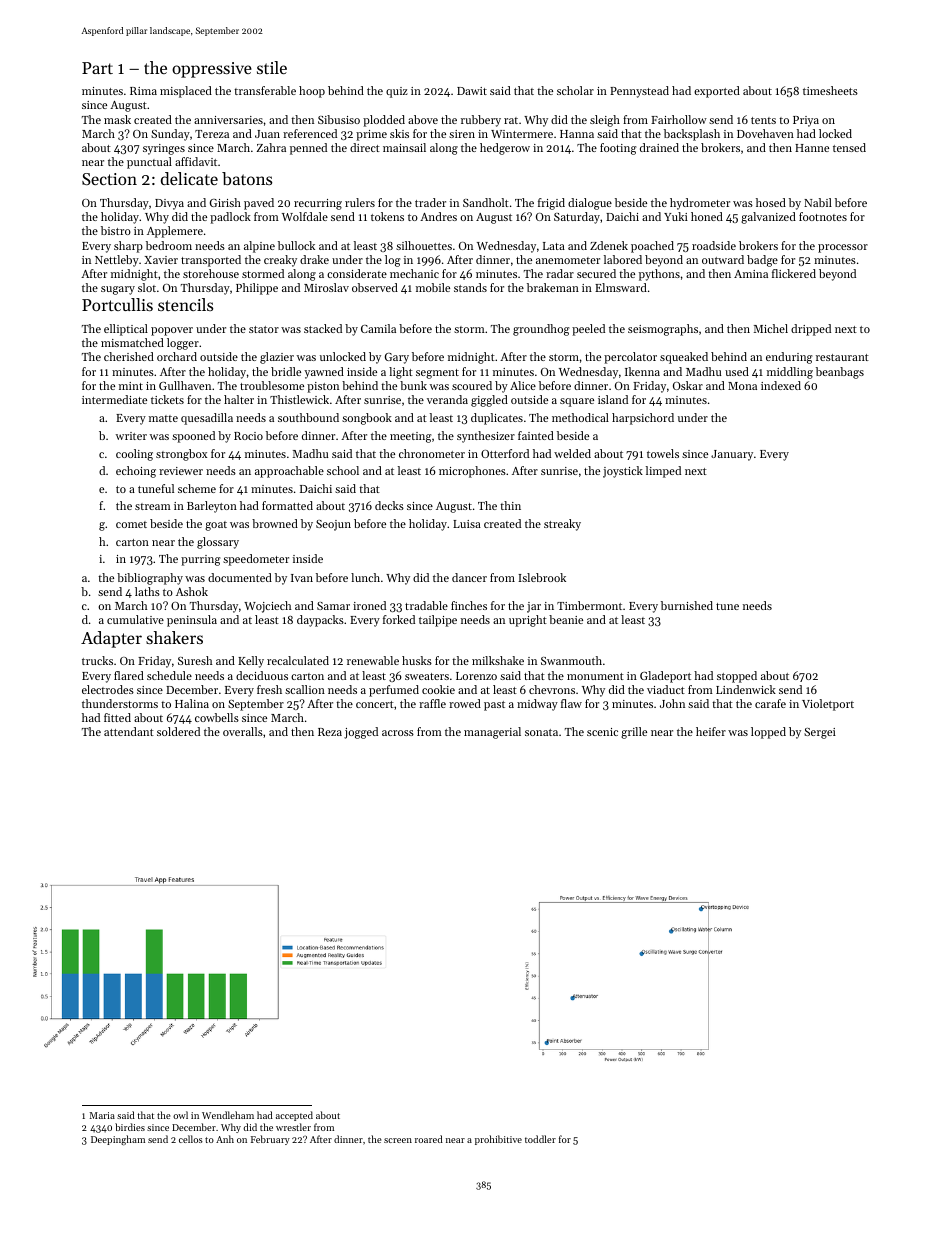 This page has height=1233, width=952. Describe the element at coordinates (781, 385) in the page. I see `indexed` at that location.
